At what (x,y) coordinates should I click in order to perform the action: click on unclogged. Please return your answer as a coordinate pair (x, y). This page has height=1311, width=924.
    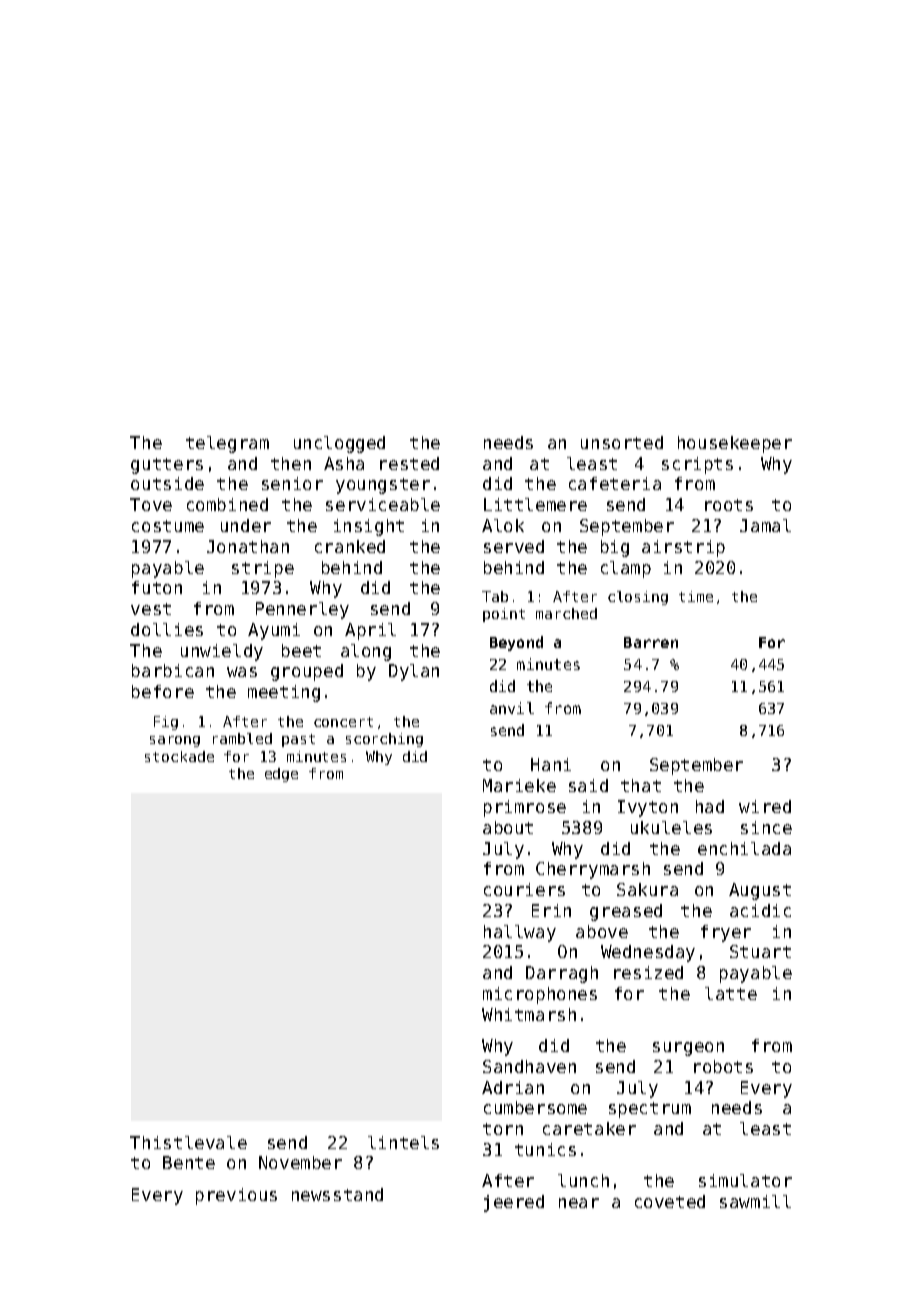
    Looking at the image, I should click on (339, 444).
